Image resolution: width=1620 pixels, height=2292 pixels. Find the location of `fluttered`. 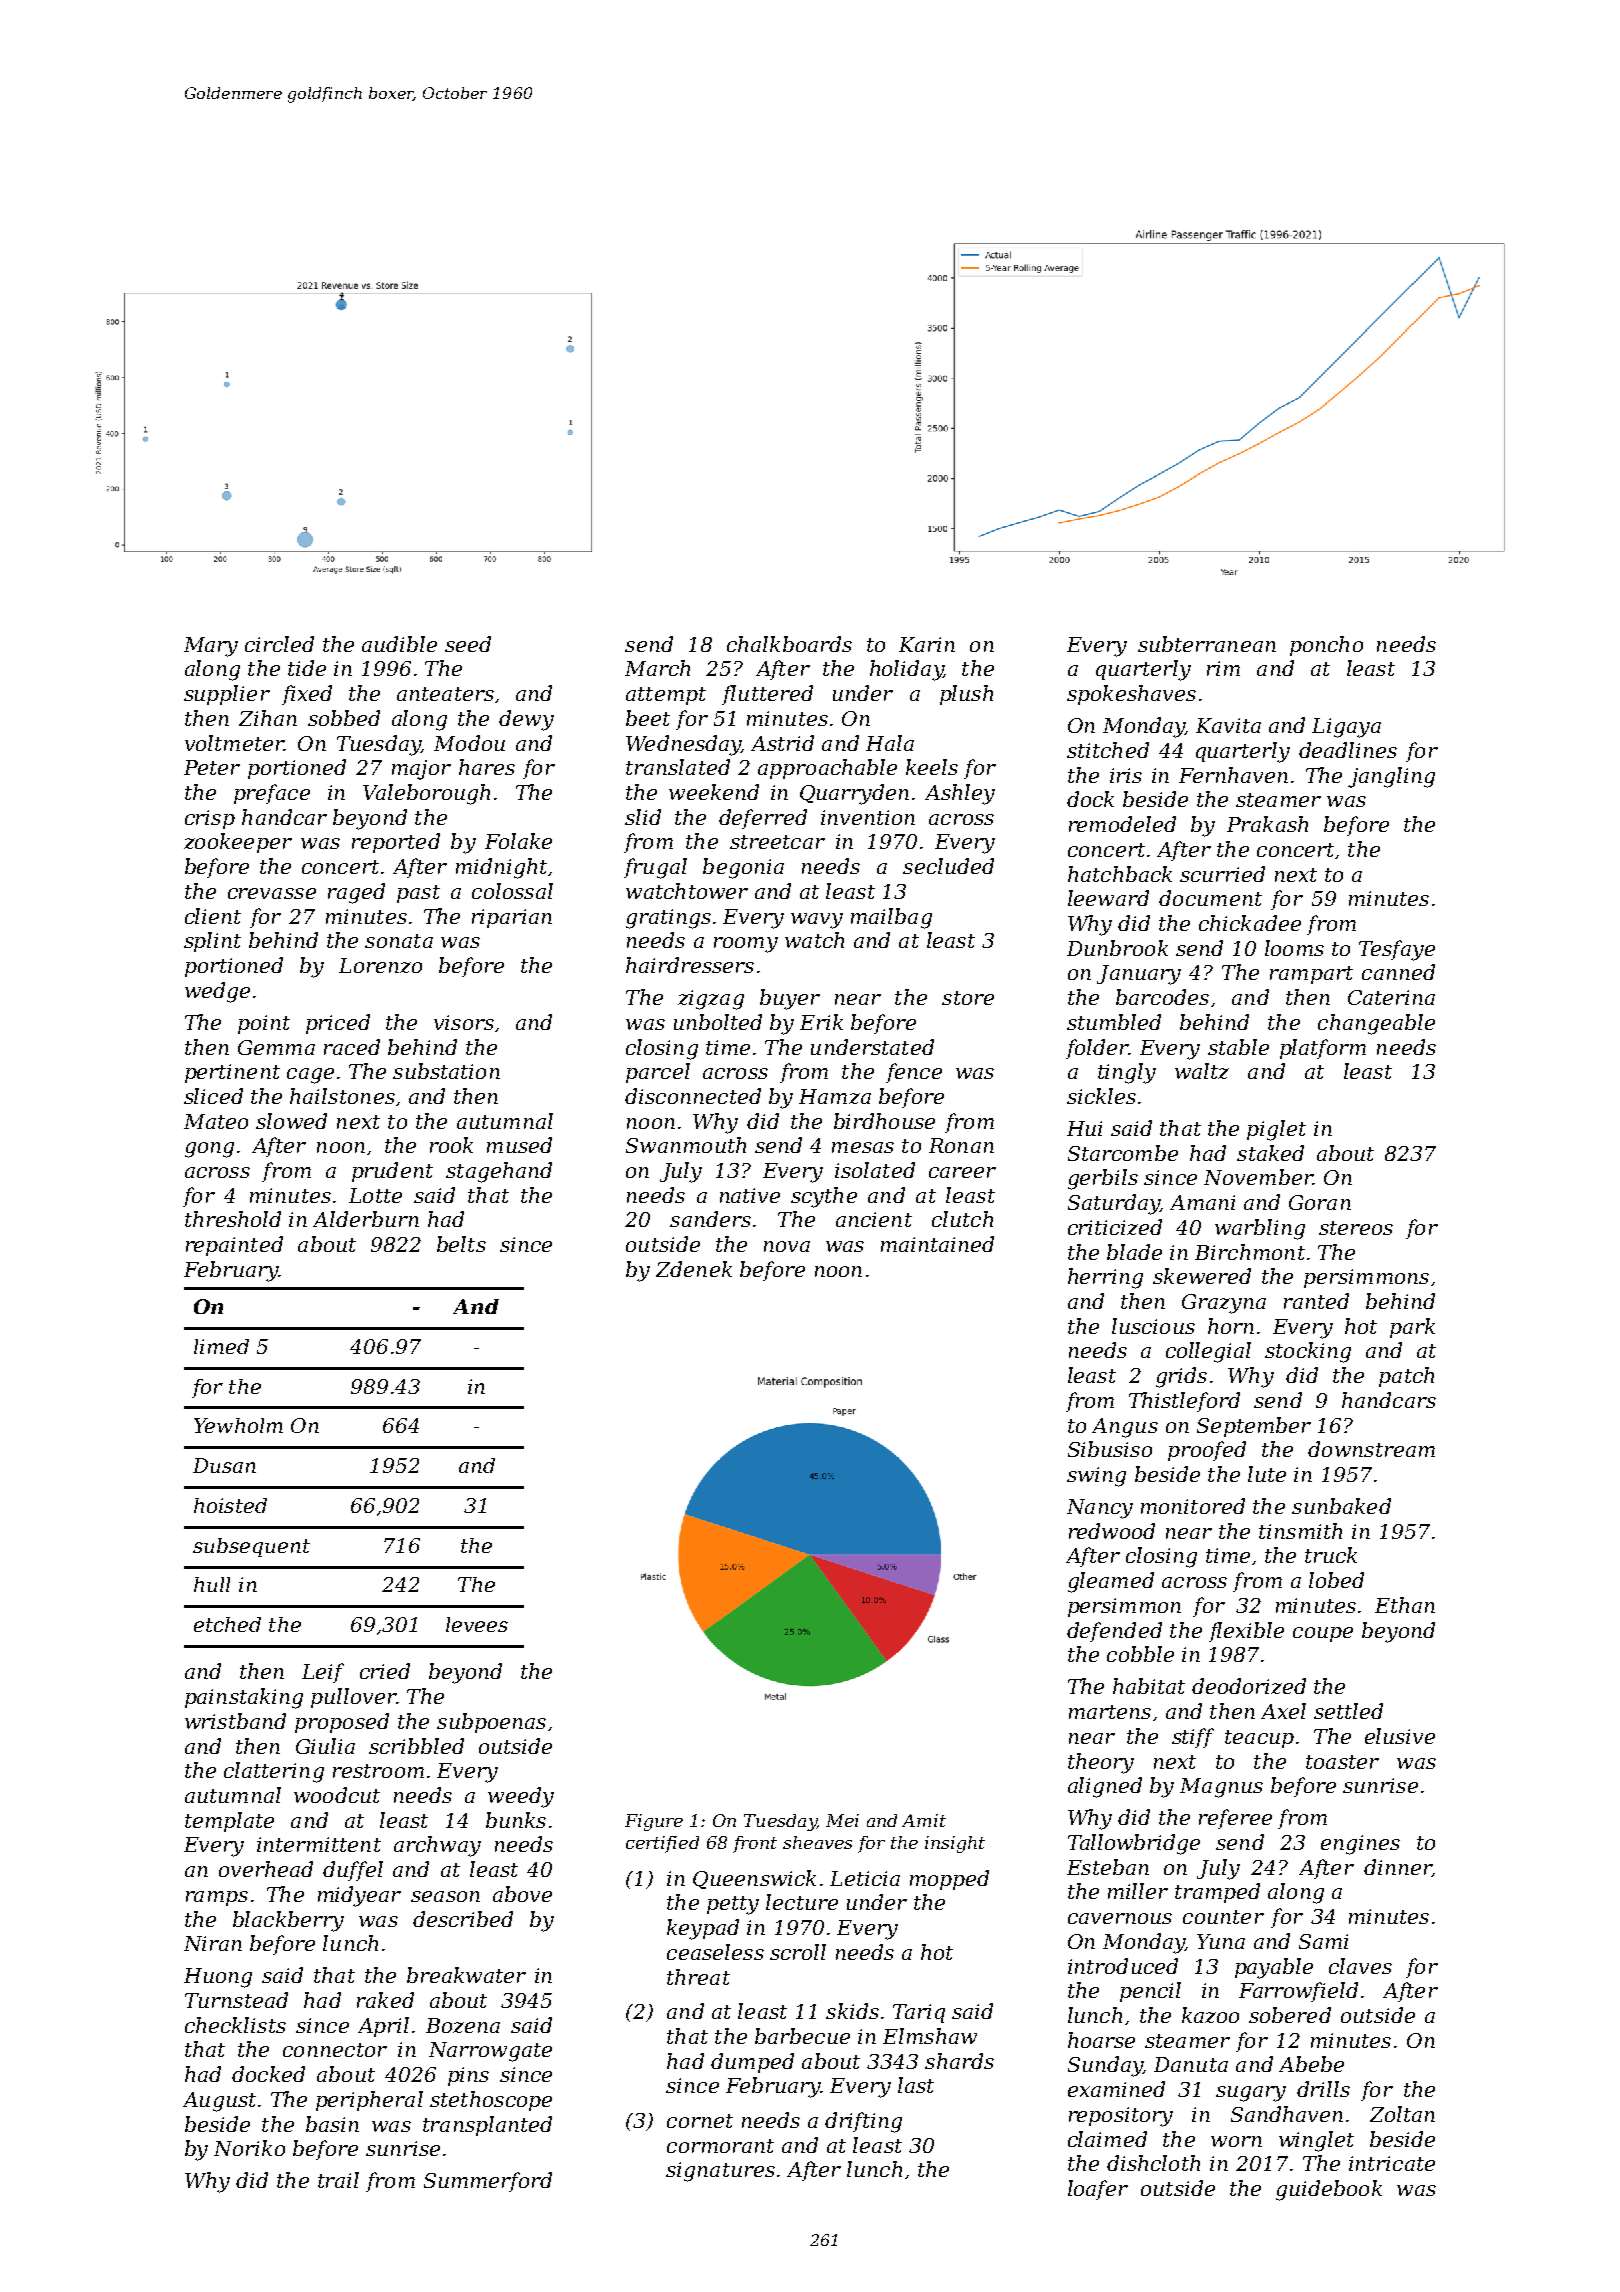

fluttered is located at coordinates (767, 695).
